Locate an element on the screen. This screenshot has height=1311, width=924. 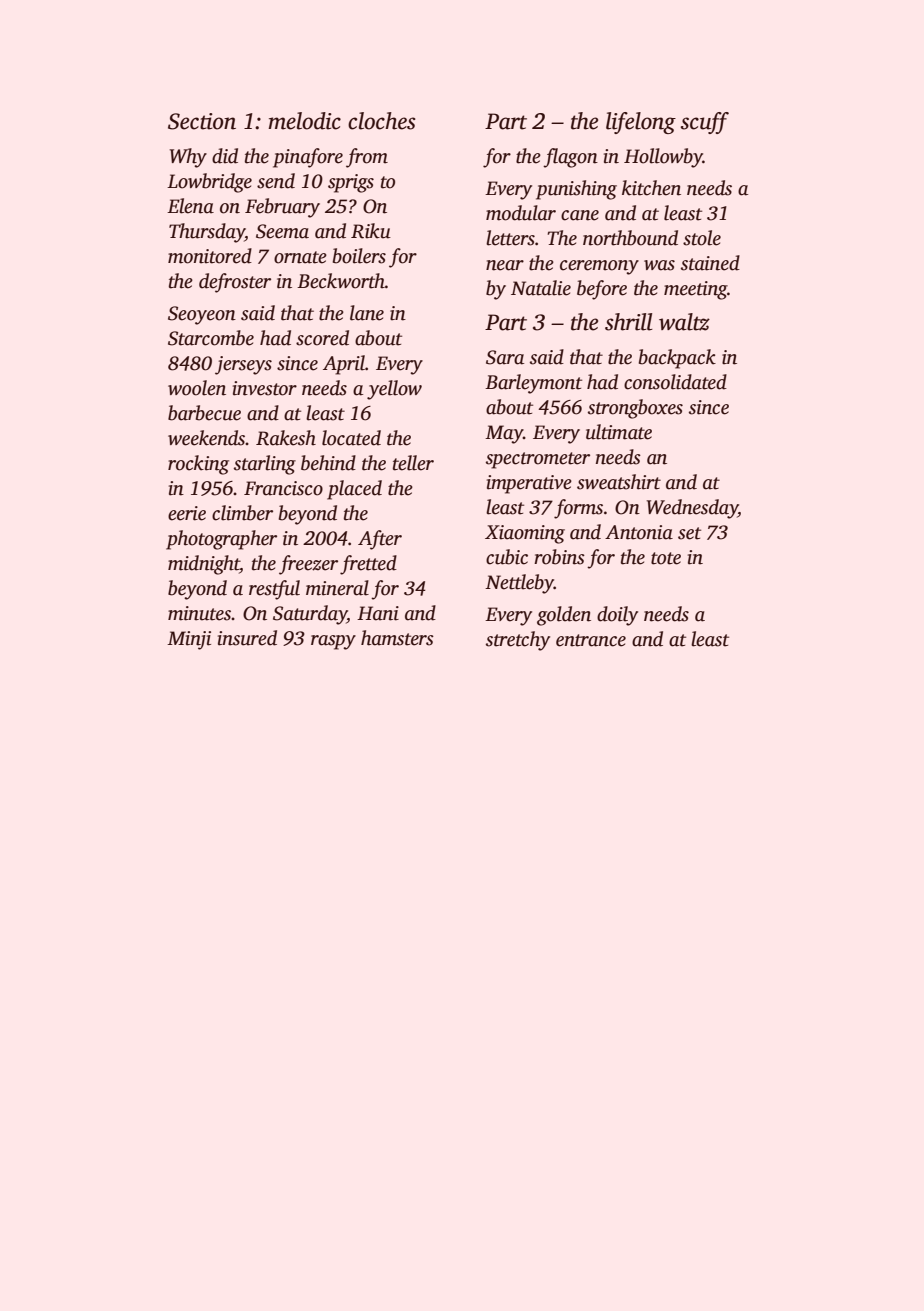
restful is located at coordinates (274, 590).
